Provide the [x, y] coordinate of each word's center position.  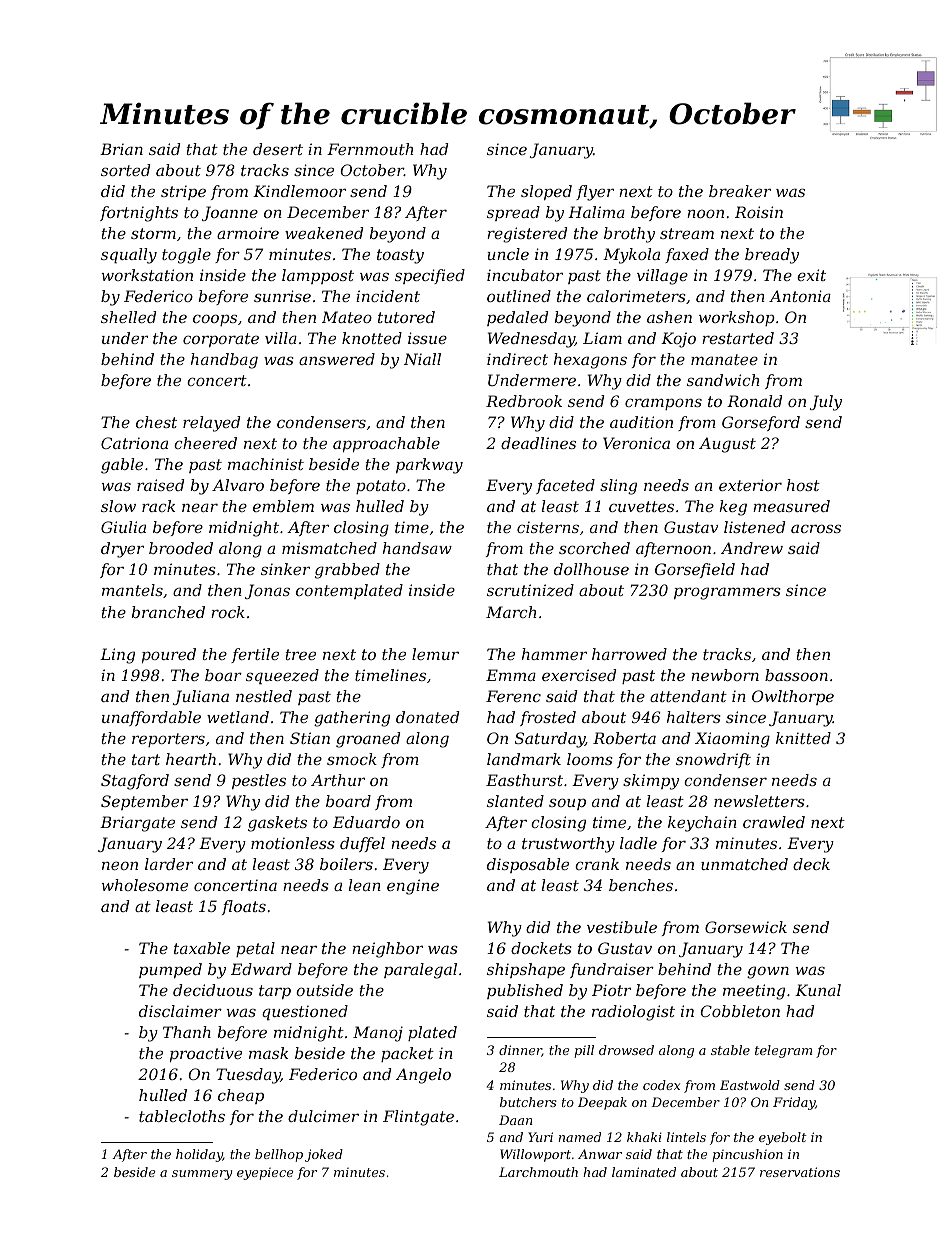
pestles [259, 781]
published [525, 991]
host [803, 485]
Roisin [759, 212]
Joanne [230, 213]
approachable [386, 444]
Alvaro [238, 485]
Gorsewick [746, 927]
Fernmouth [370, 149]
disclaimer [180, 1011]
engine [413, 887]
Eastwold [750, 1085]
